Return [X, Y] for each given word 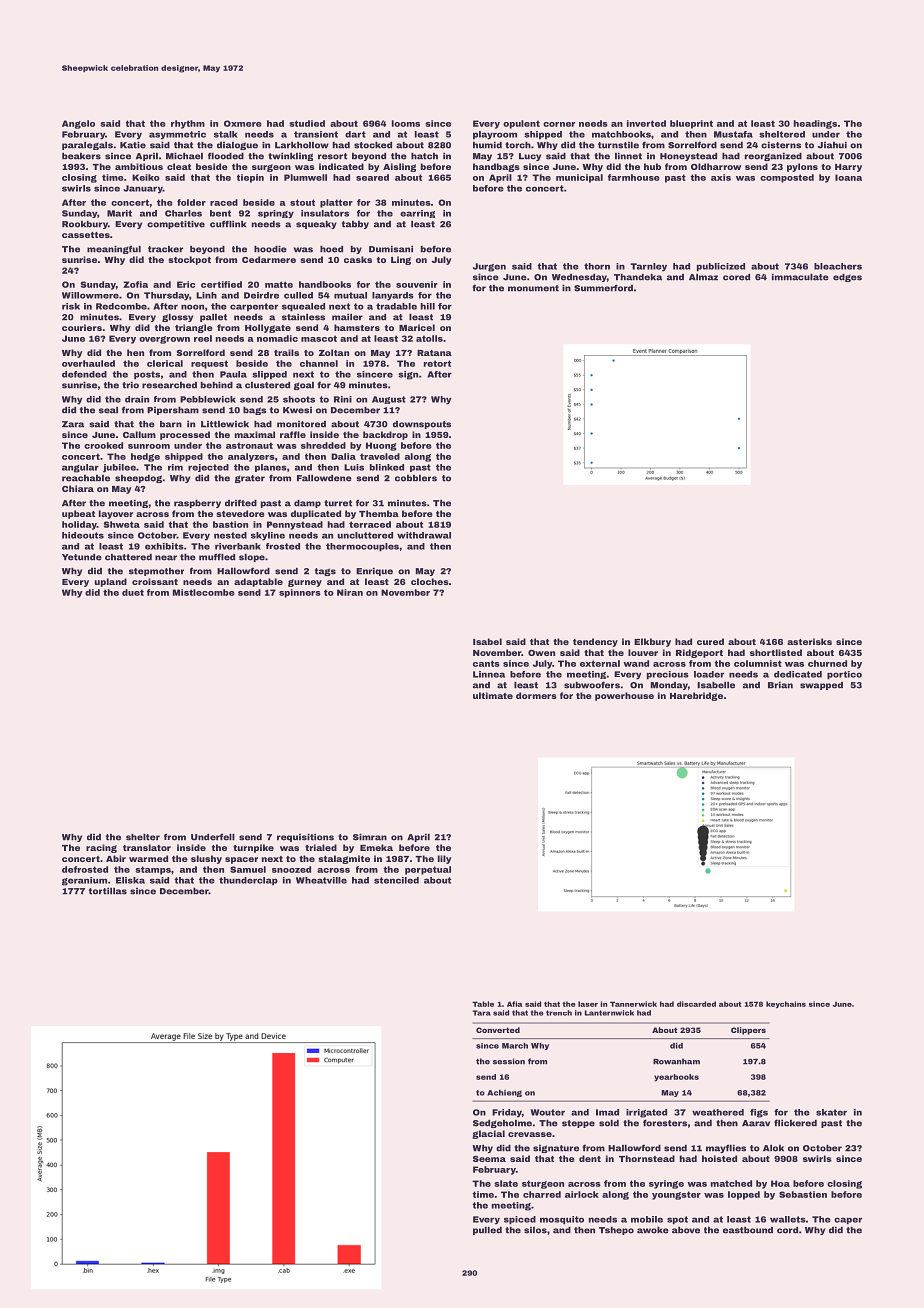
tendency [595, 642]
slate [506, 1183]
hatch [424, 156]
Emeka [376, 847]
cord [787, 1230]
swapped [821, 686]
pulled [487, 1231]
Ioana [848, 177]
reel [203, 338]
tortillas [108, 891]
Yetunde [82, 557]
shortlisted [776, 652]
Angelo [78, 124]
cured [710, 641]
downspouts [422, 425]
